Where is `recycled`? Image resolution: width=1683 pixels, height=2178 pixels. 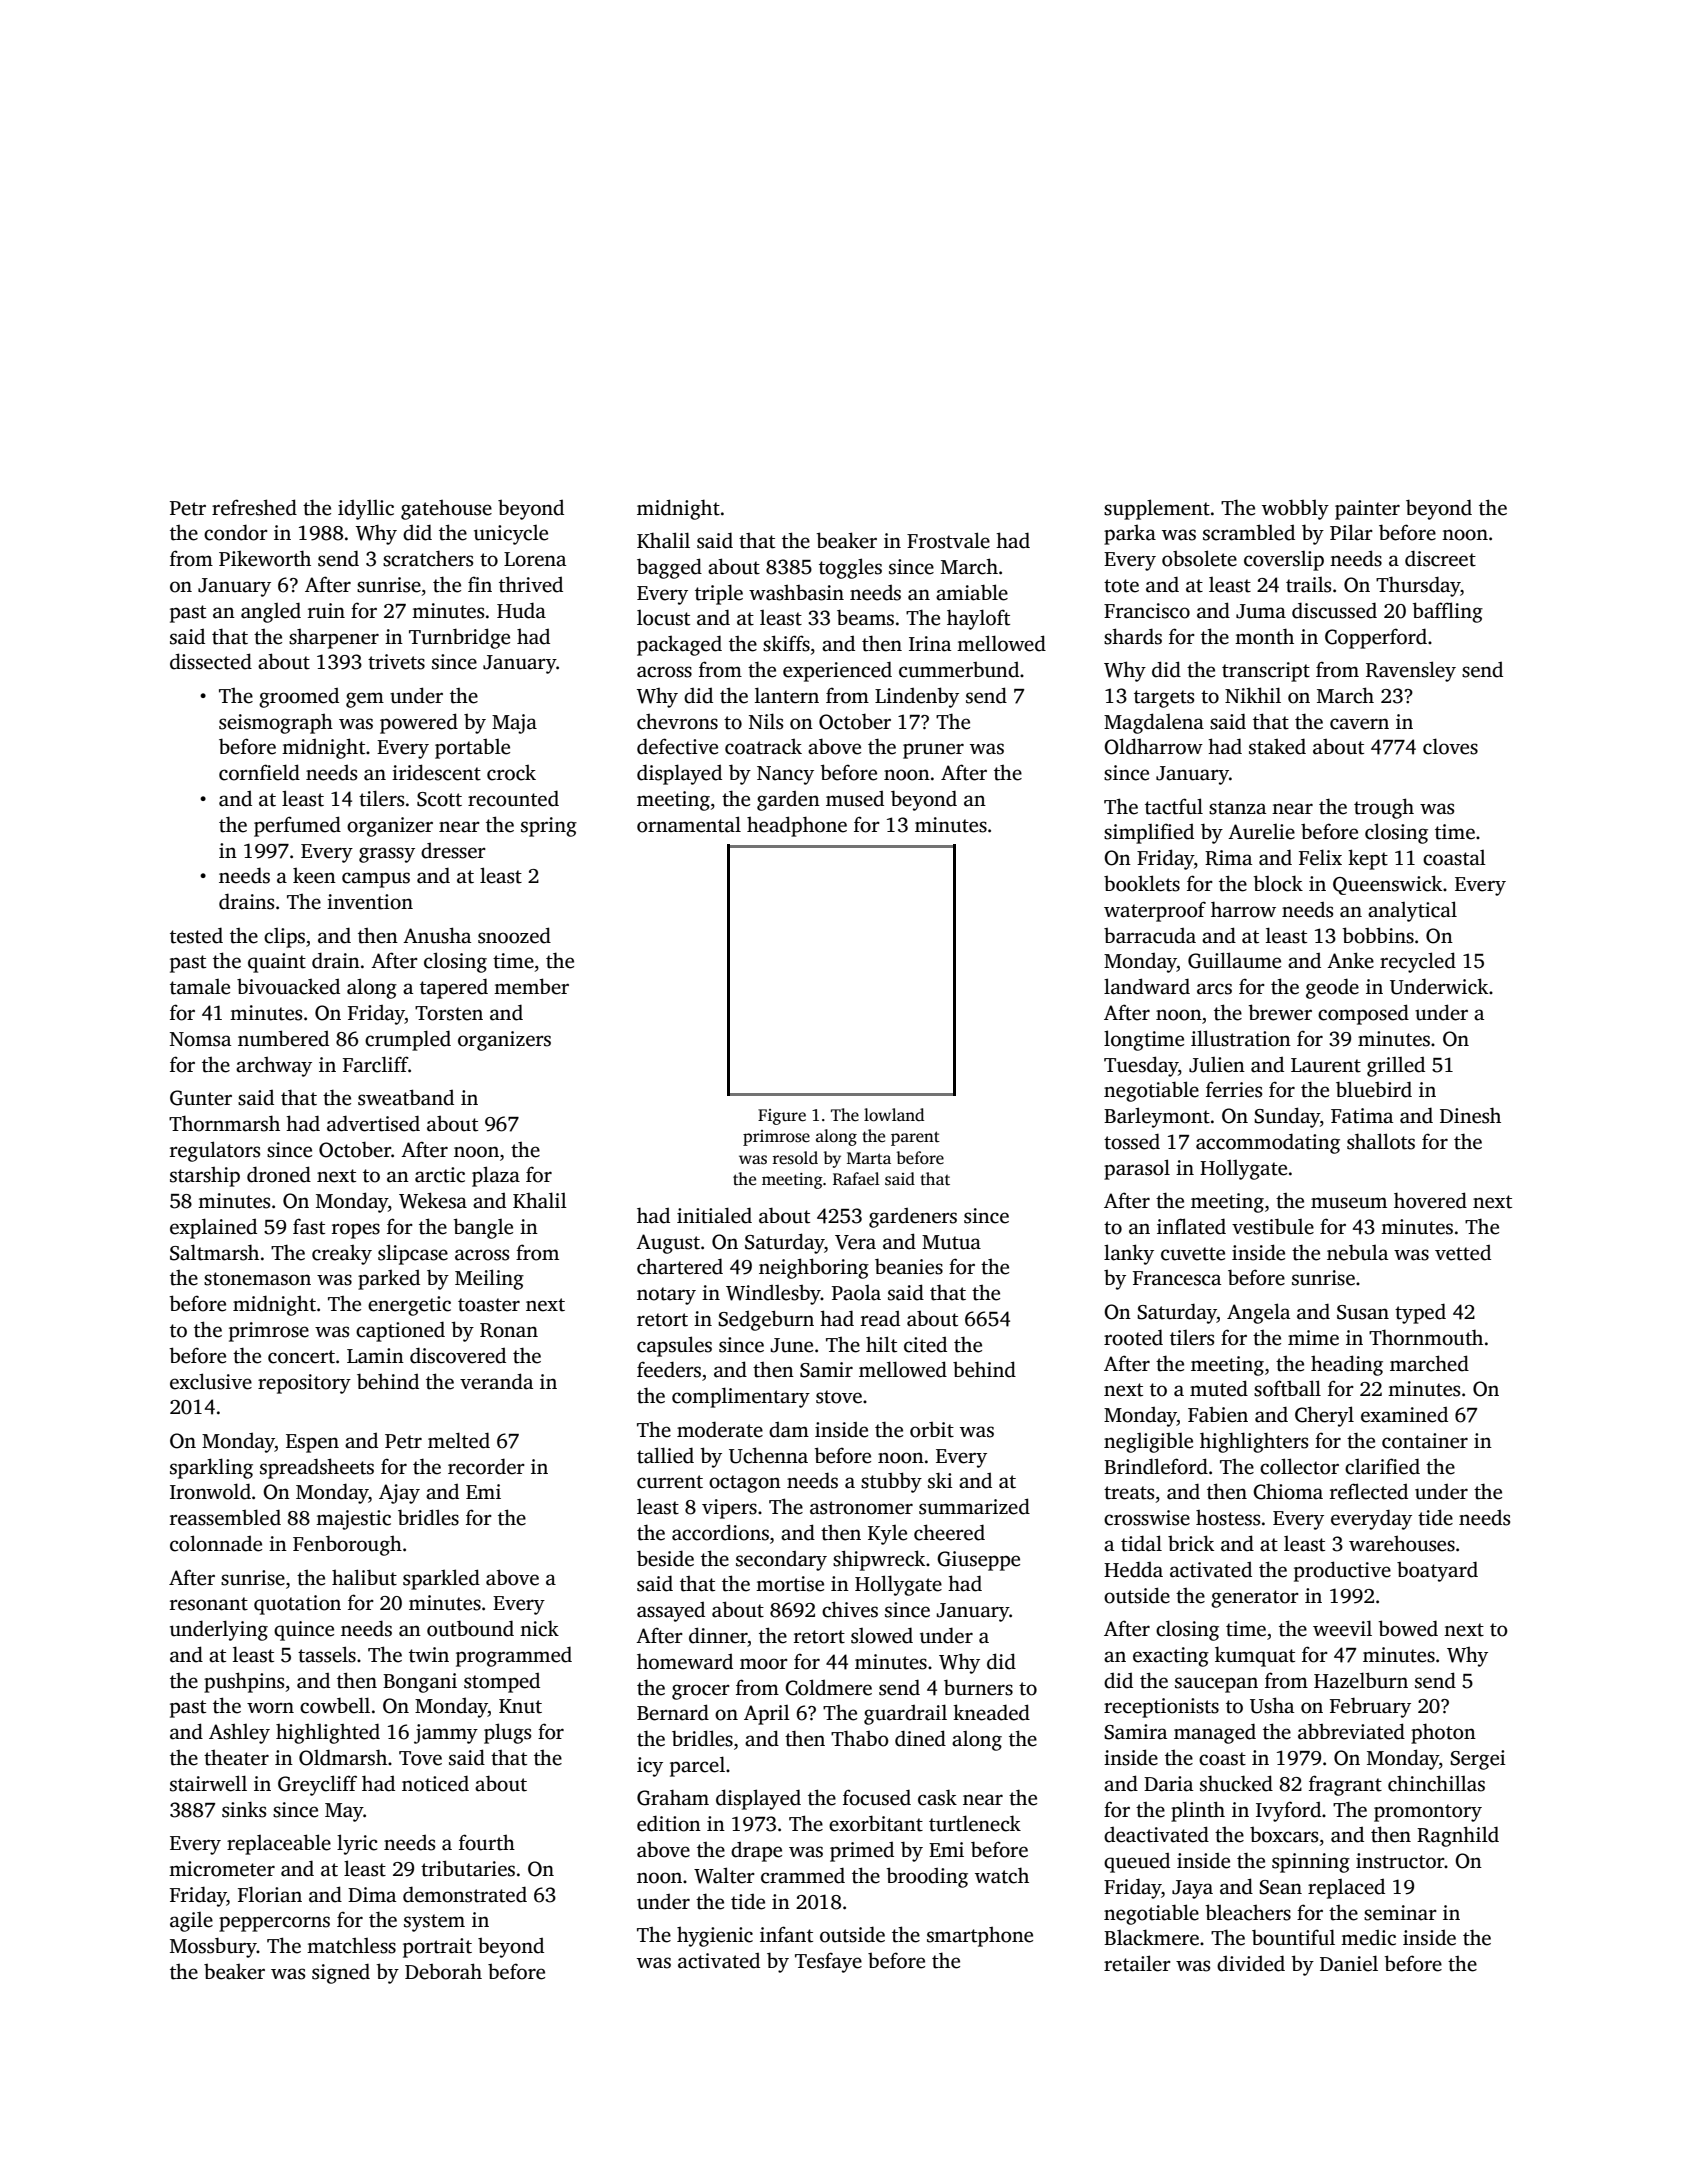
recycled is located at coordinates (1418, 962).
